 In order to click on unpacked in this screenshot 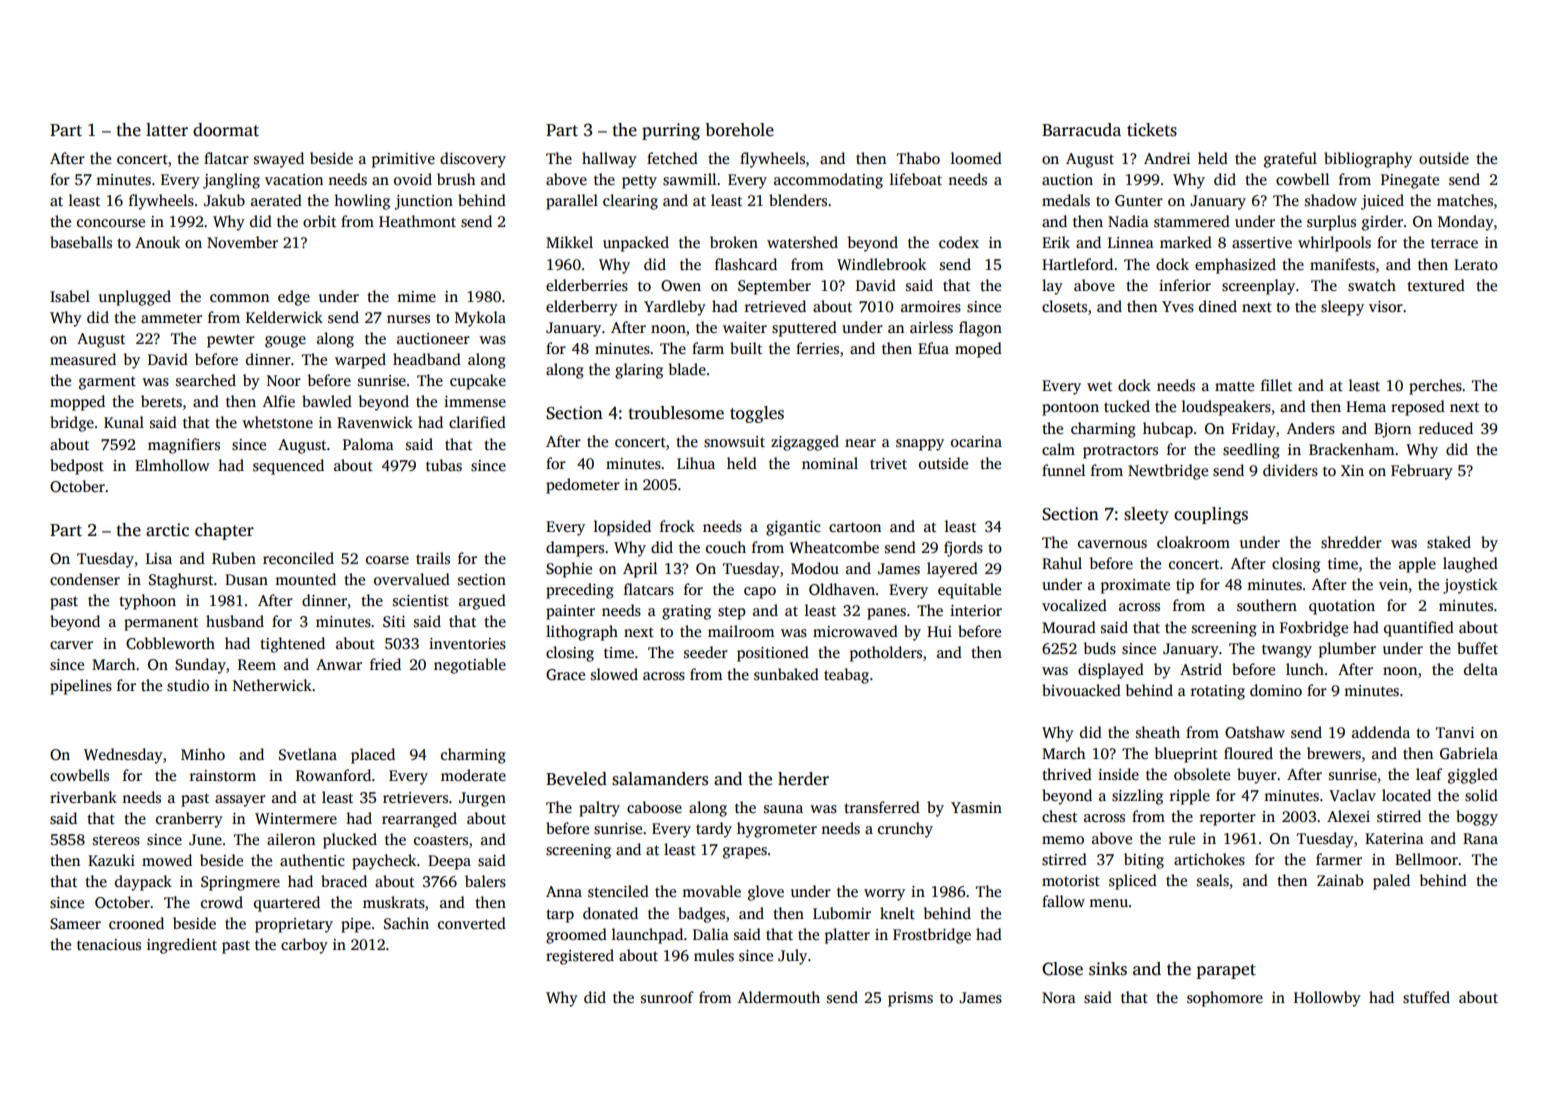, I will do `click(636, 244)`.
